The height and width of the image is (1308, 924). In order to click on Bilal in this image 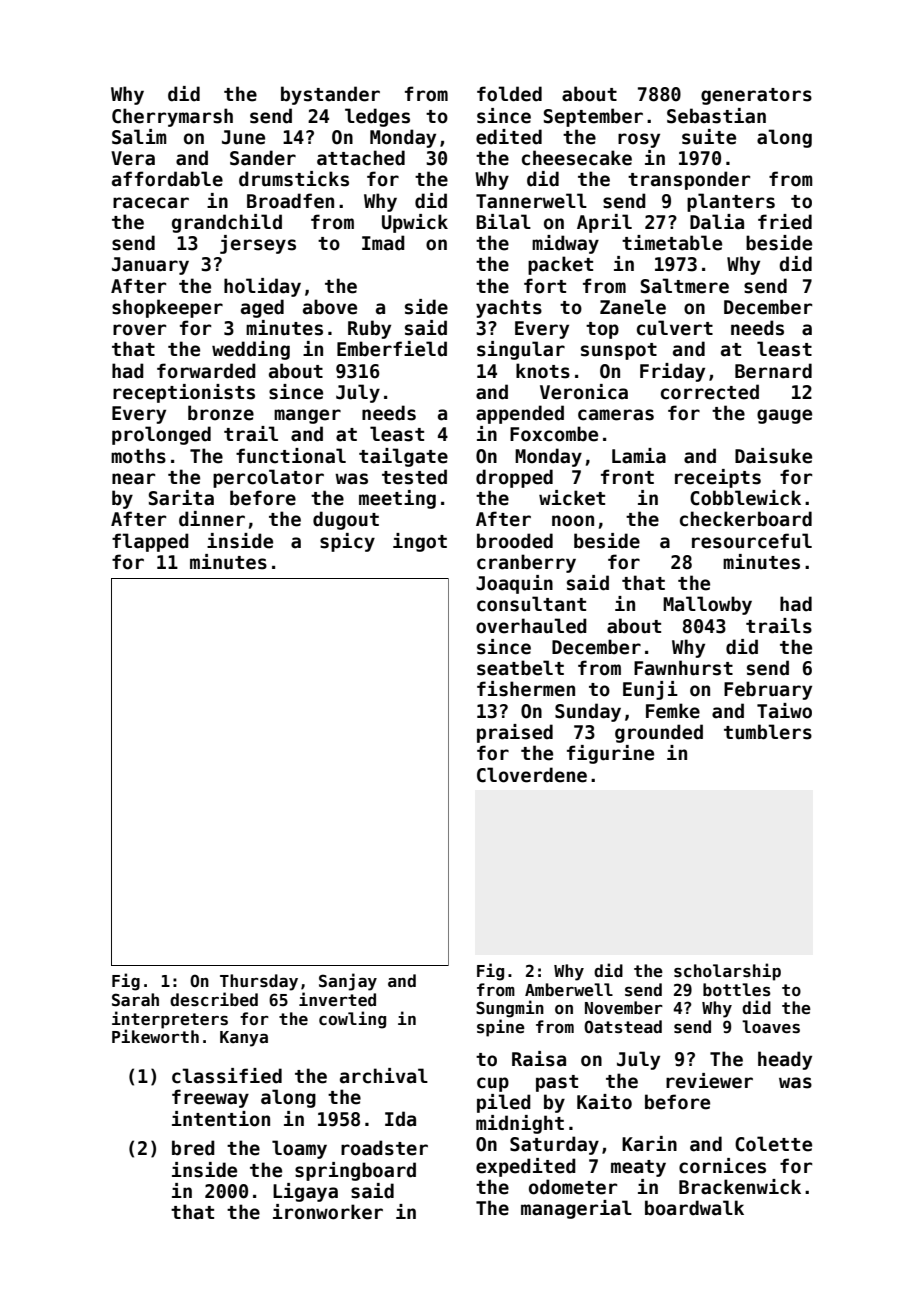, I will do `click(503, 222)`.
